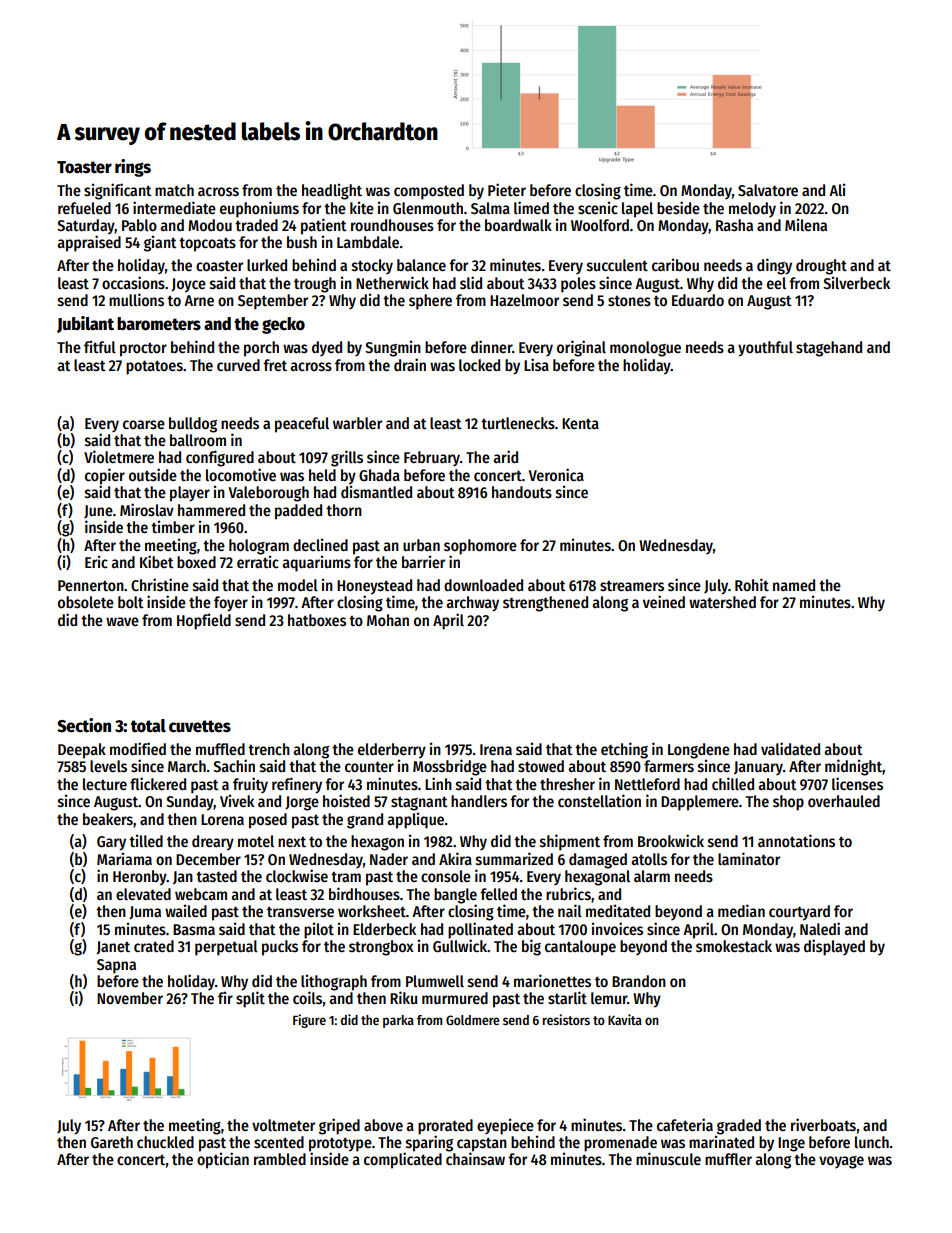  I want to click on optician, so click(223, 1160).
